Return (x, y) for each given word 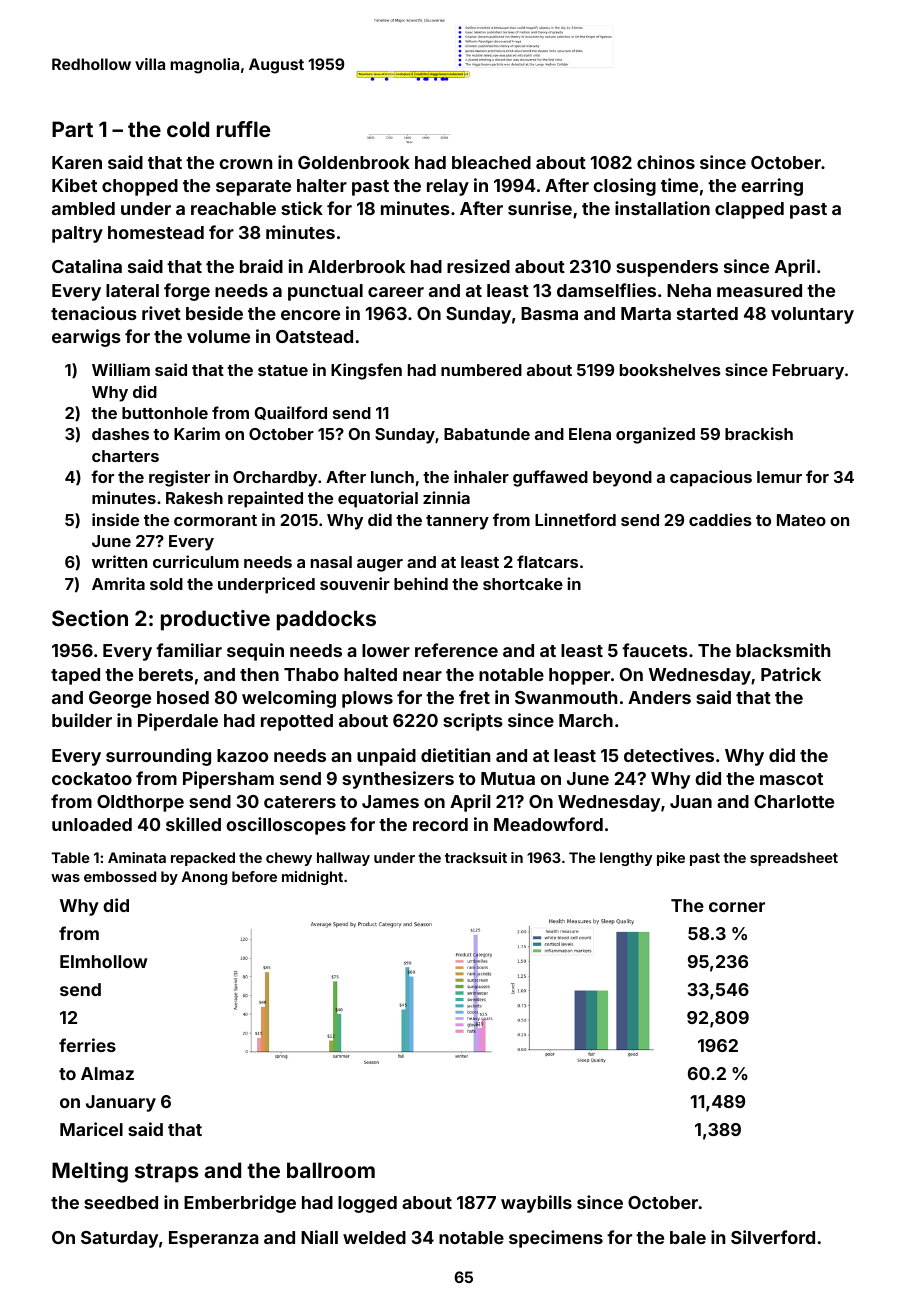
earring (772, 187)
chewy (289, 859)
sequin (255, 652)
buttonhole (165, 413)
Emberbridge (240, 1204)
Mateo (801, 520)
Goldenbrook (354, 162)
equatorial (378, 499)
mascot (791, 779)
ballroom (331, 1170)
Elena (590, 434)
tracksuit (476, 857)
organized (655, 435)
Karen (77, 162)
